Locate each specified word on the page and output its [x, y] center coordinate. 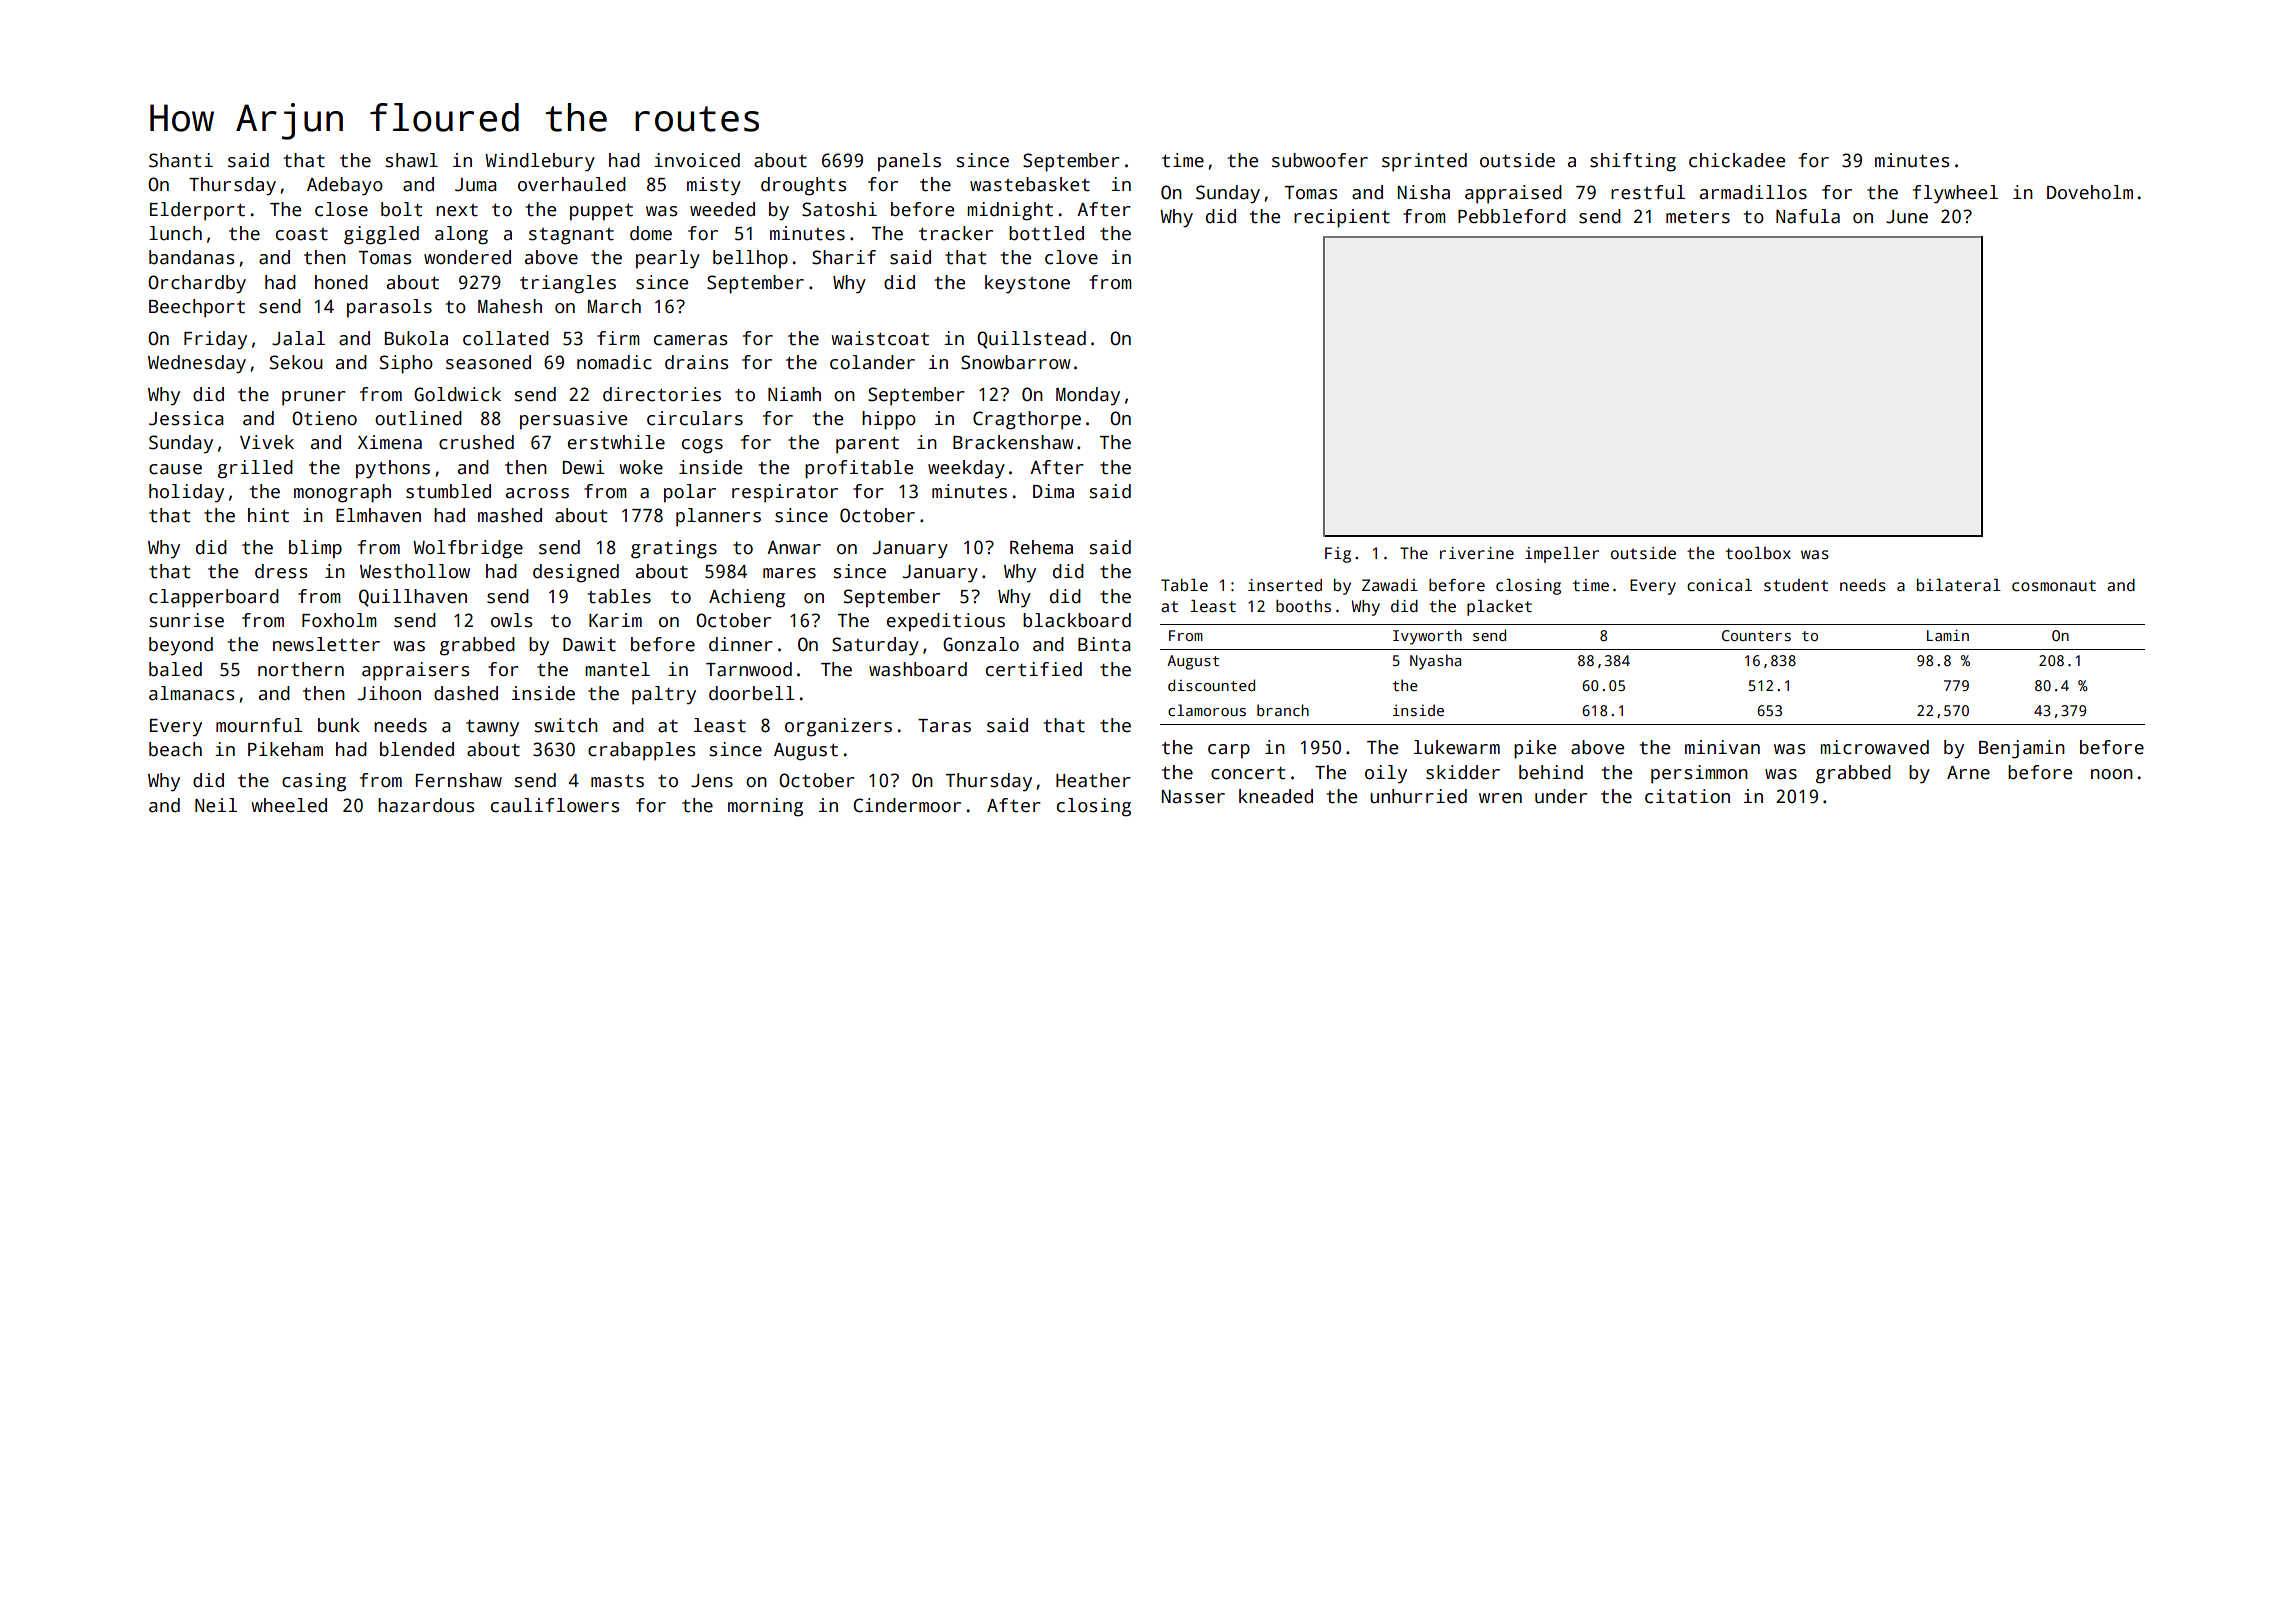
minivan [1722, 747]
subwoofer [1320, 160]
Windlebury [540, 162]
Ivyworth [1427, 637]
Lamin [1948, 635]
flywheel [1955, 194]
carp [1229, 751]
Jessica [186, 418]
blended [417, 749]
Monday [1088, 396]
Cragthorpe [1027, 420]
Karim [615, 620]
